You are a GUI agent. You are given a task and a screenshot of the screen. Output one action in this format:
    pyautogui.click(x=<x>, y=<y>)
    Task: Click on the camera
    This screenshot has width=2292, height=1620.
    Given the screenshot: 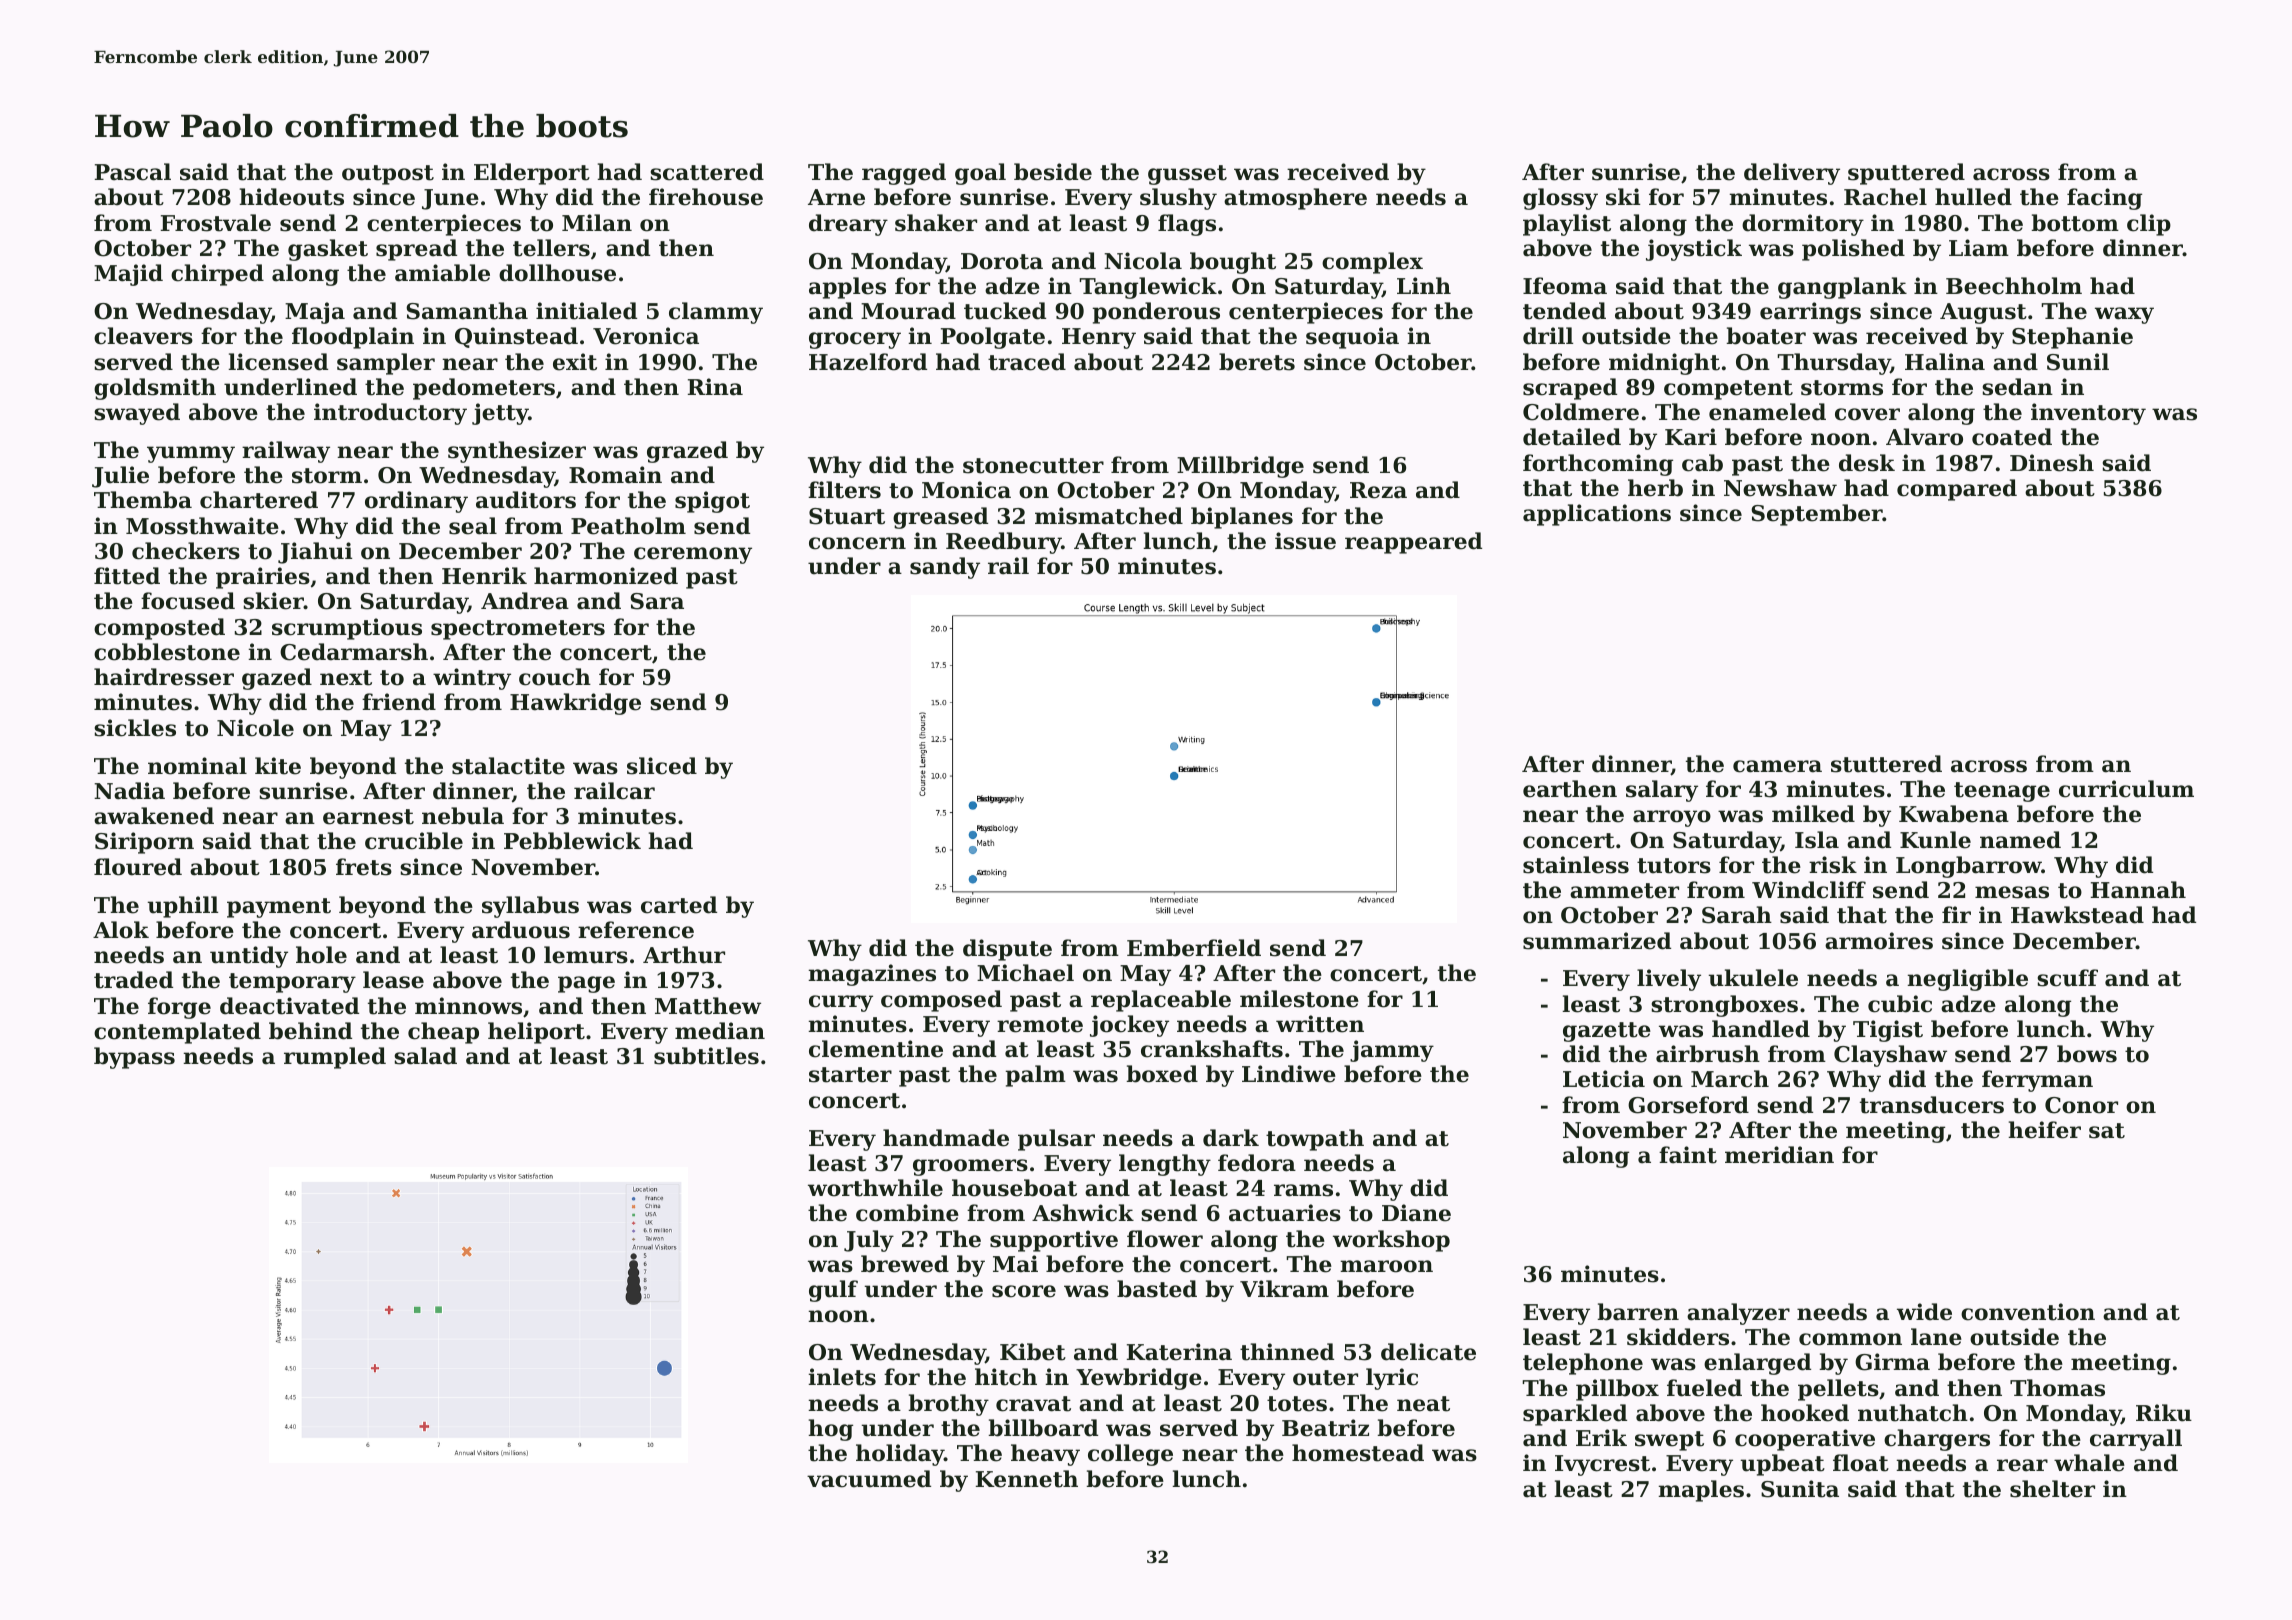 What is the action you would take?
    pyautogui.click(x=1777, y=766)
